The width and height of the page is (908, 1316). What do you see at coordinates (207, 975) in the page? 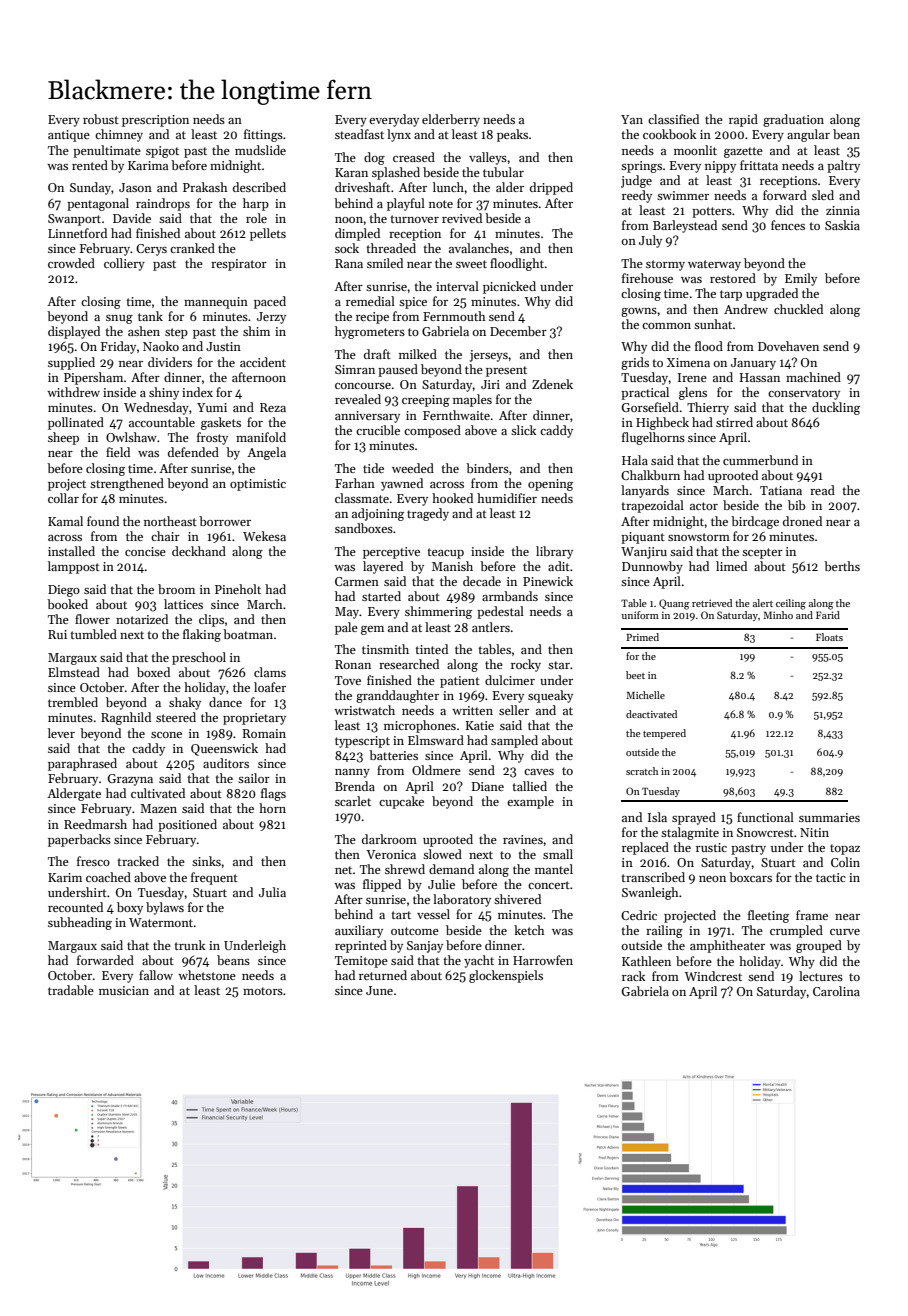
I see `whetstone` at bounding box center [207, 975].
